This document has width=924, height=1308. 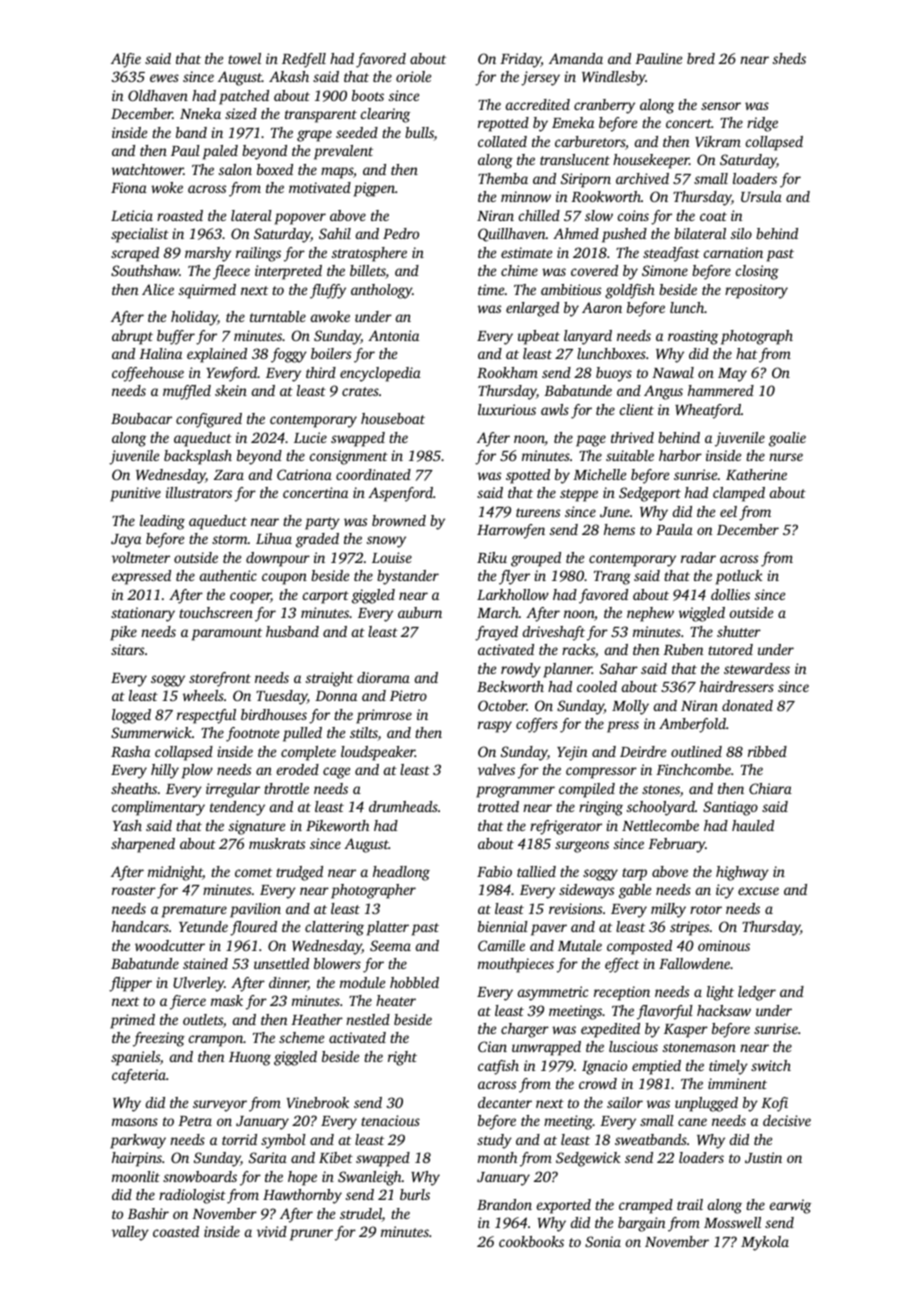 I want to click on Yewford, so click(x=232, y=374).
